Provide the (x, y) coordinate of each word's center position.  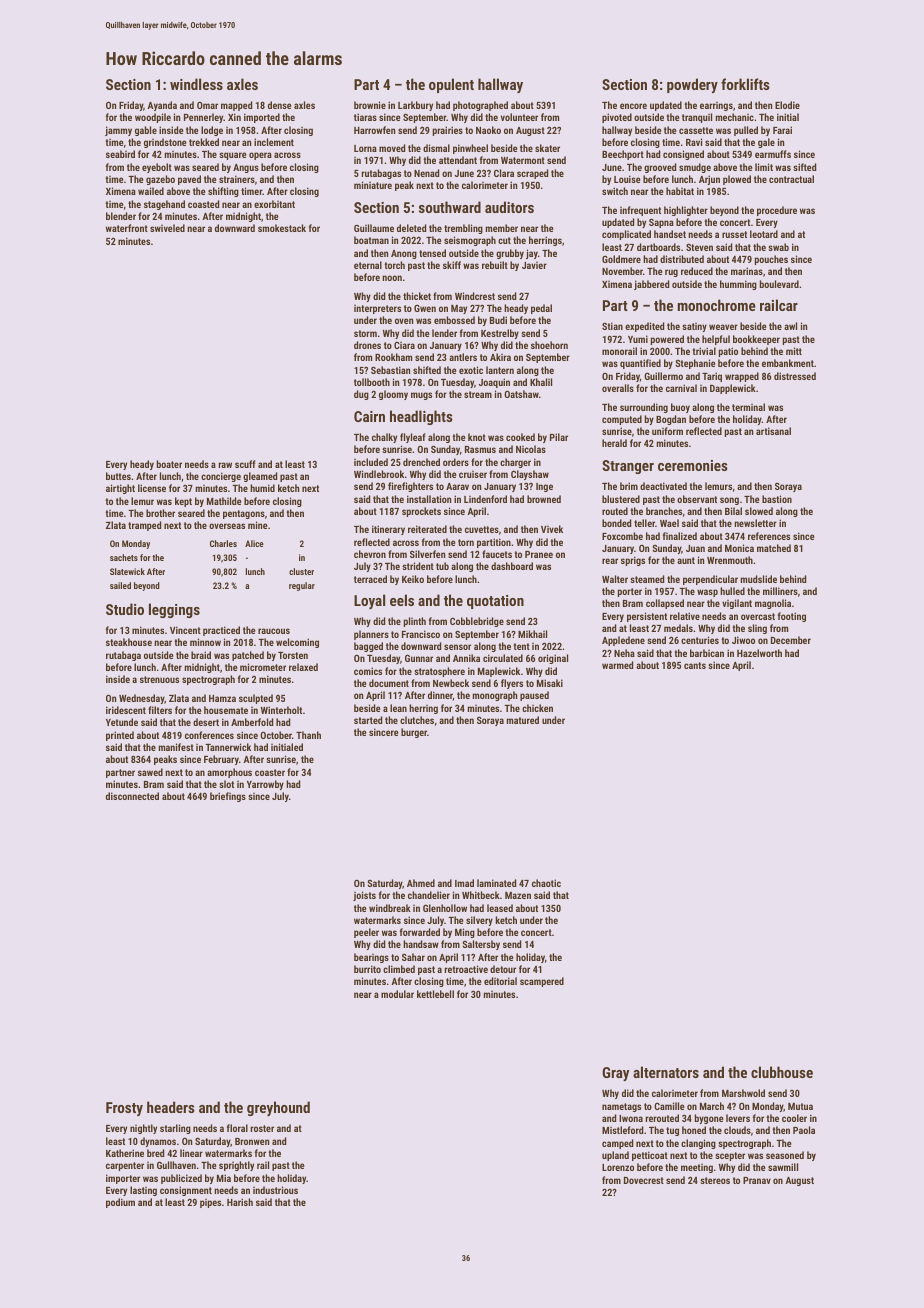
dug (361, 395)
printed (120, 736)
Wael (669, 523)
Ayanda (162, 106)
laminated (496, 883)
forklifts (745, 84)
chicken (537, 708)
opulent (451, 85)
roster (262, 1128)
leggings (174, 610)
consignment (186, 1191)
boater (169, 464)
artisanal (773, 431)
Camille (669, 1106)
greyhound (278, 1108)
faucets (497, 554)
